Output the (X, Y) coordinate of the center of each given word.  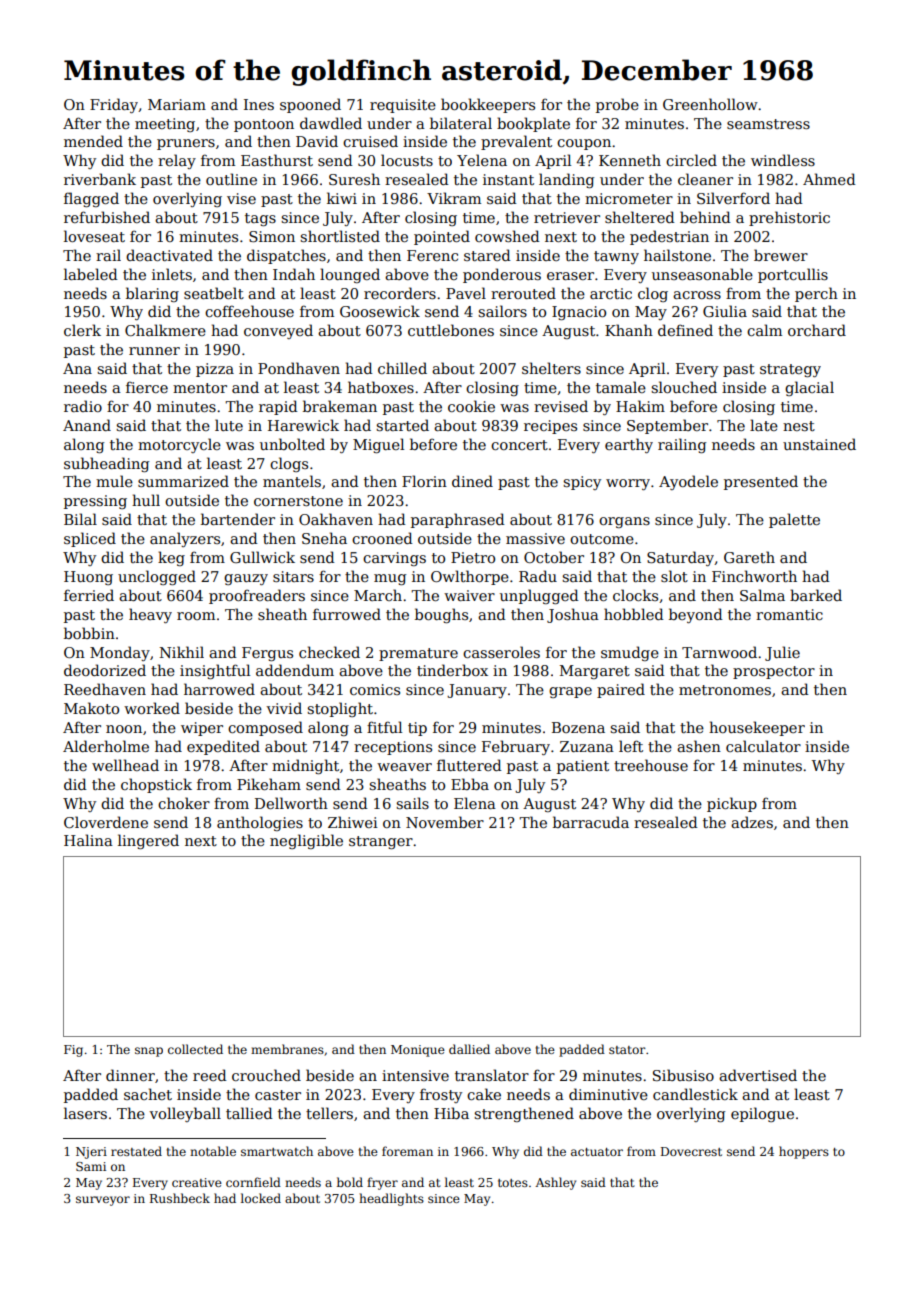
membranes (287, 1049)
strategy (790, 370)
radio (83, 406)
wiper (202, 729)
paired (621, 690)
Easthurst (277, 160)
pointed (442, 237)
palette (794, 520)
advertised (758, 1075)
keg (171, 558)
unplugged (539, 596)
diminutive (608, 1094)
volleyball (185, 1114)
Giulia (725, 311)
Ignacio (579, 313)
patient (583, 767)
